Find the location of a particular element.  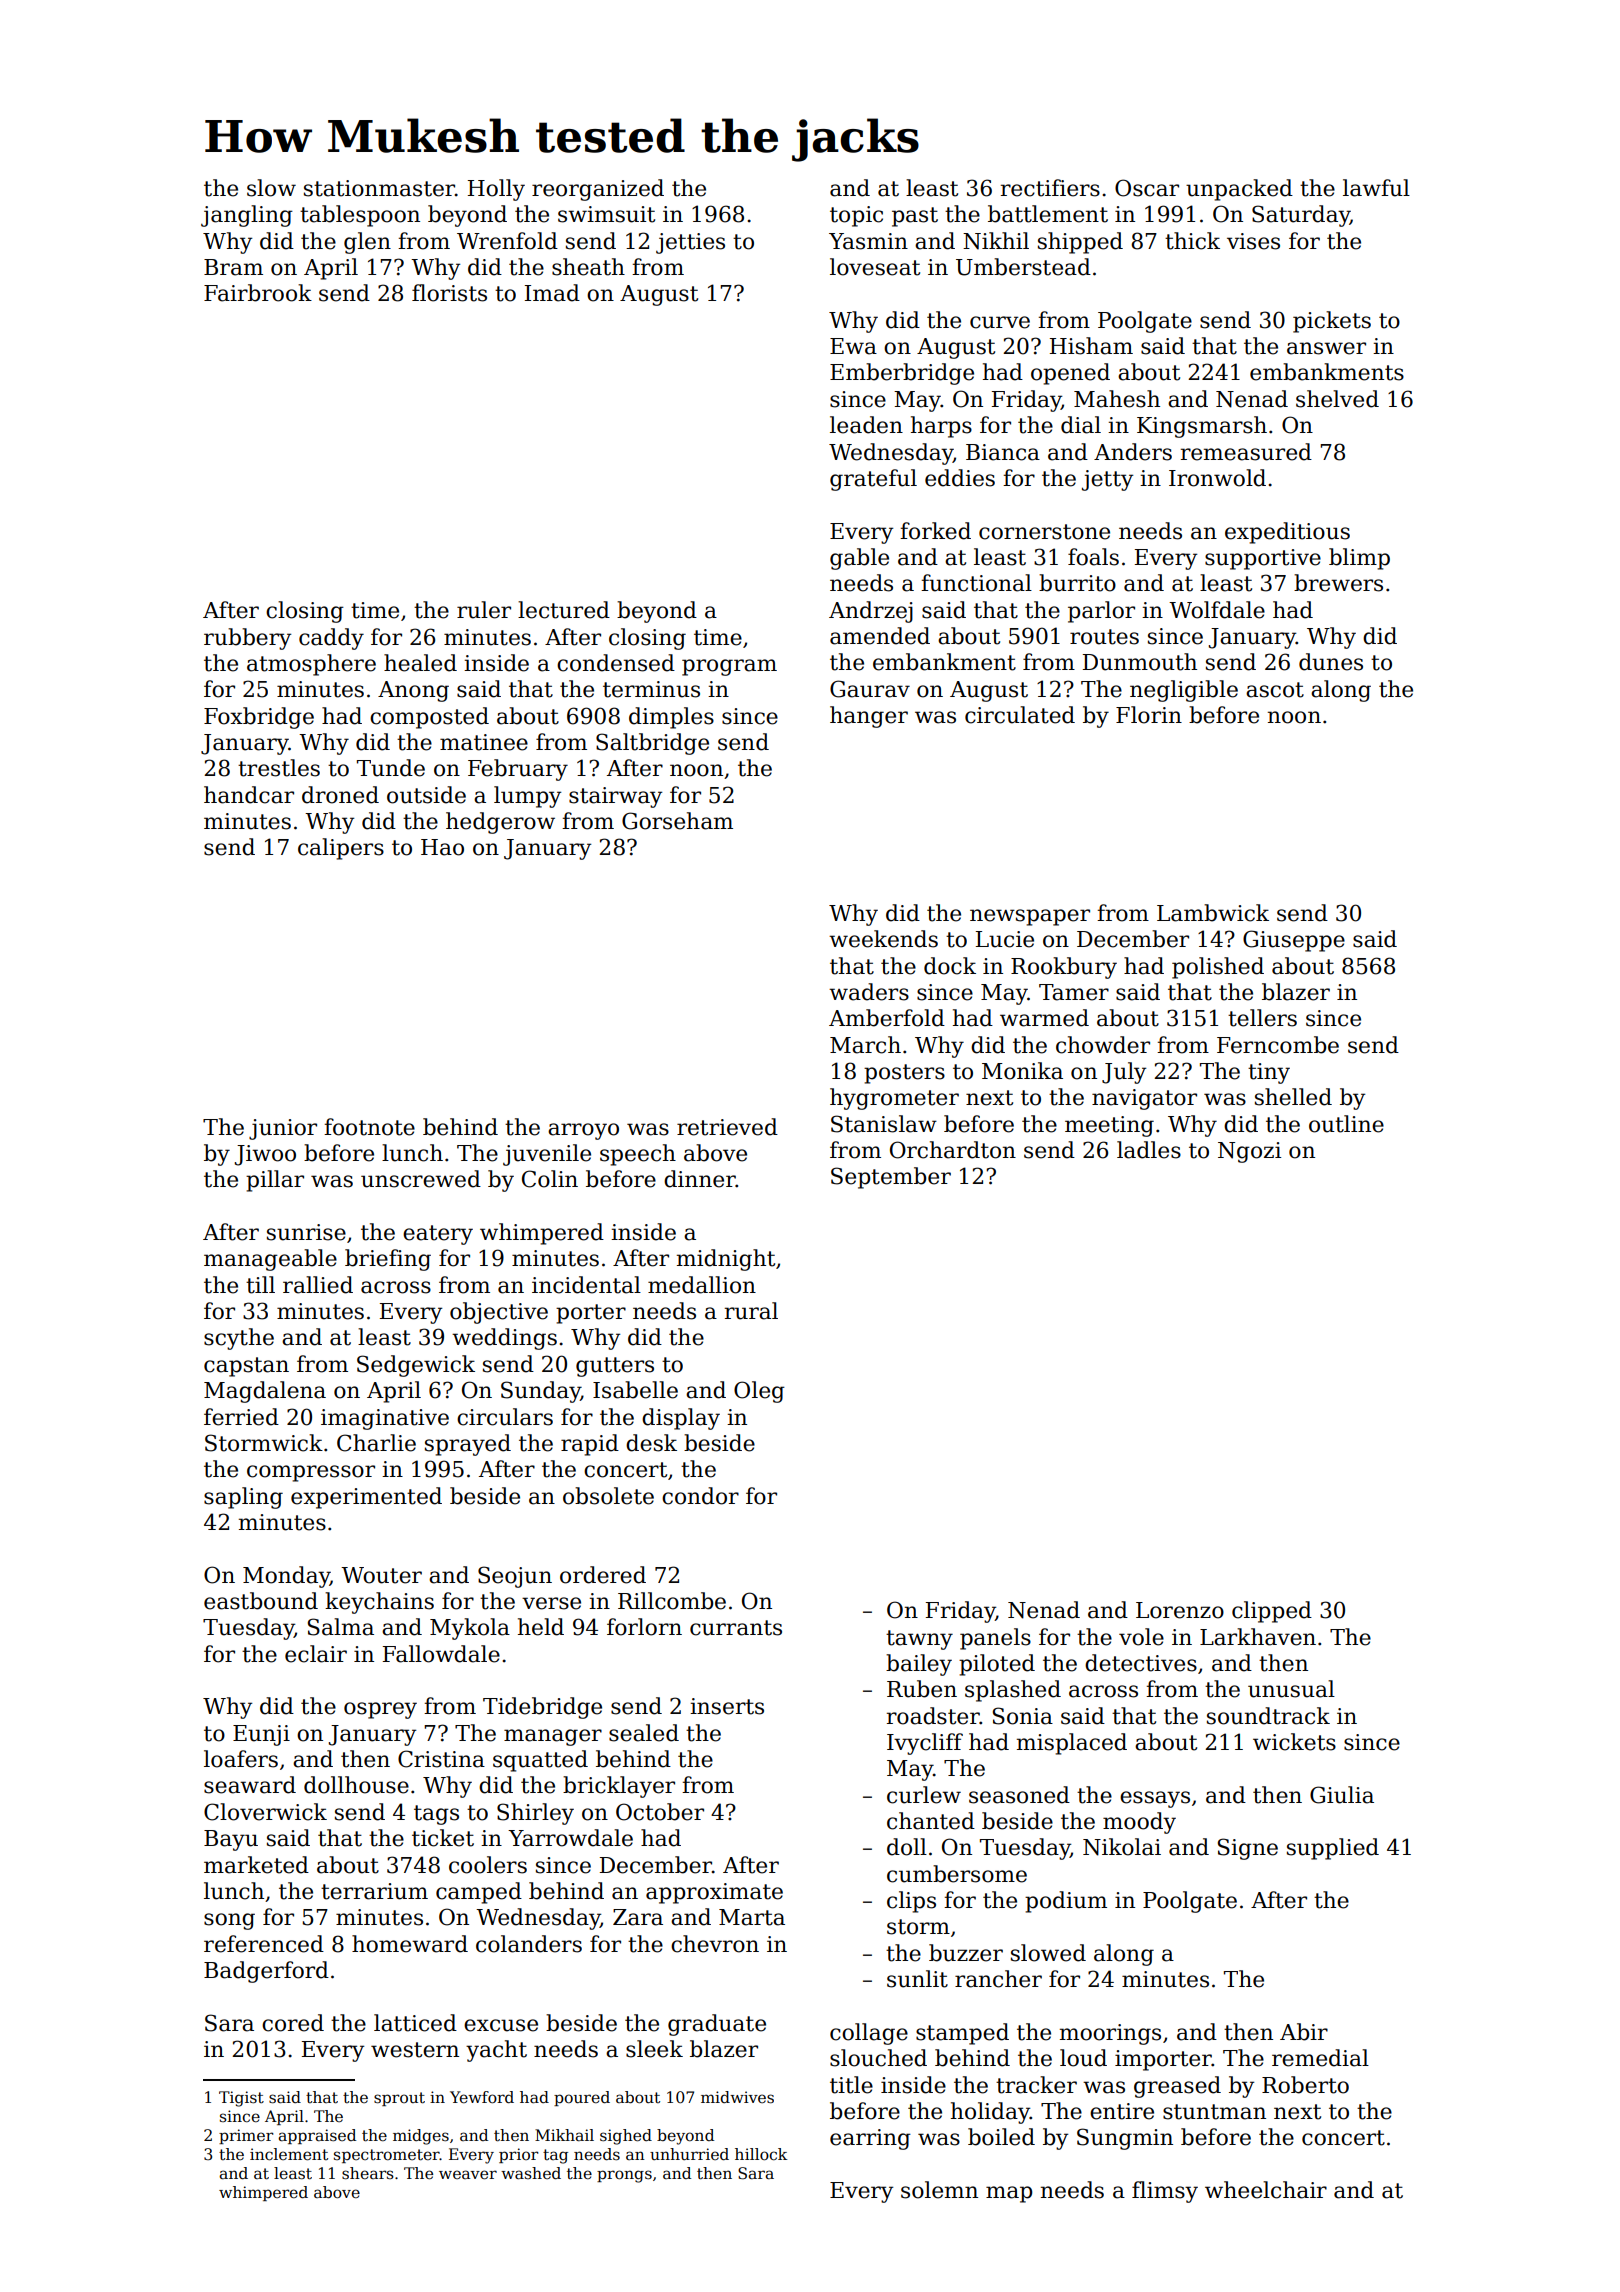

jetties is located at coordinates (690, 243).
